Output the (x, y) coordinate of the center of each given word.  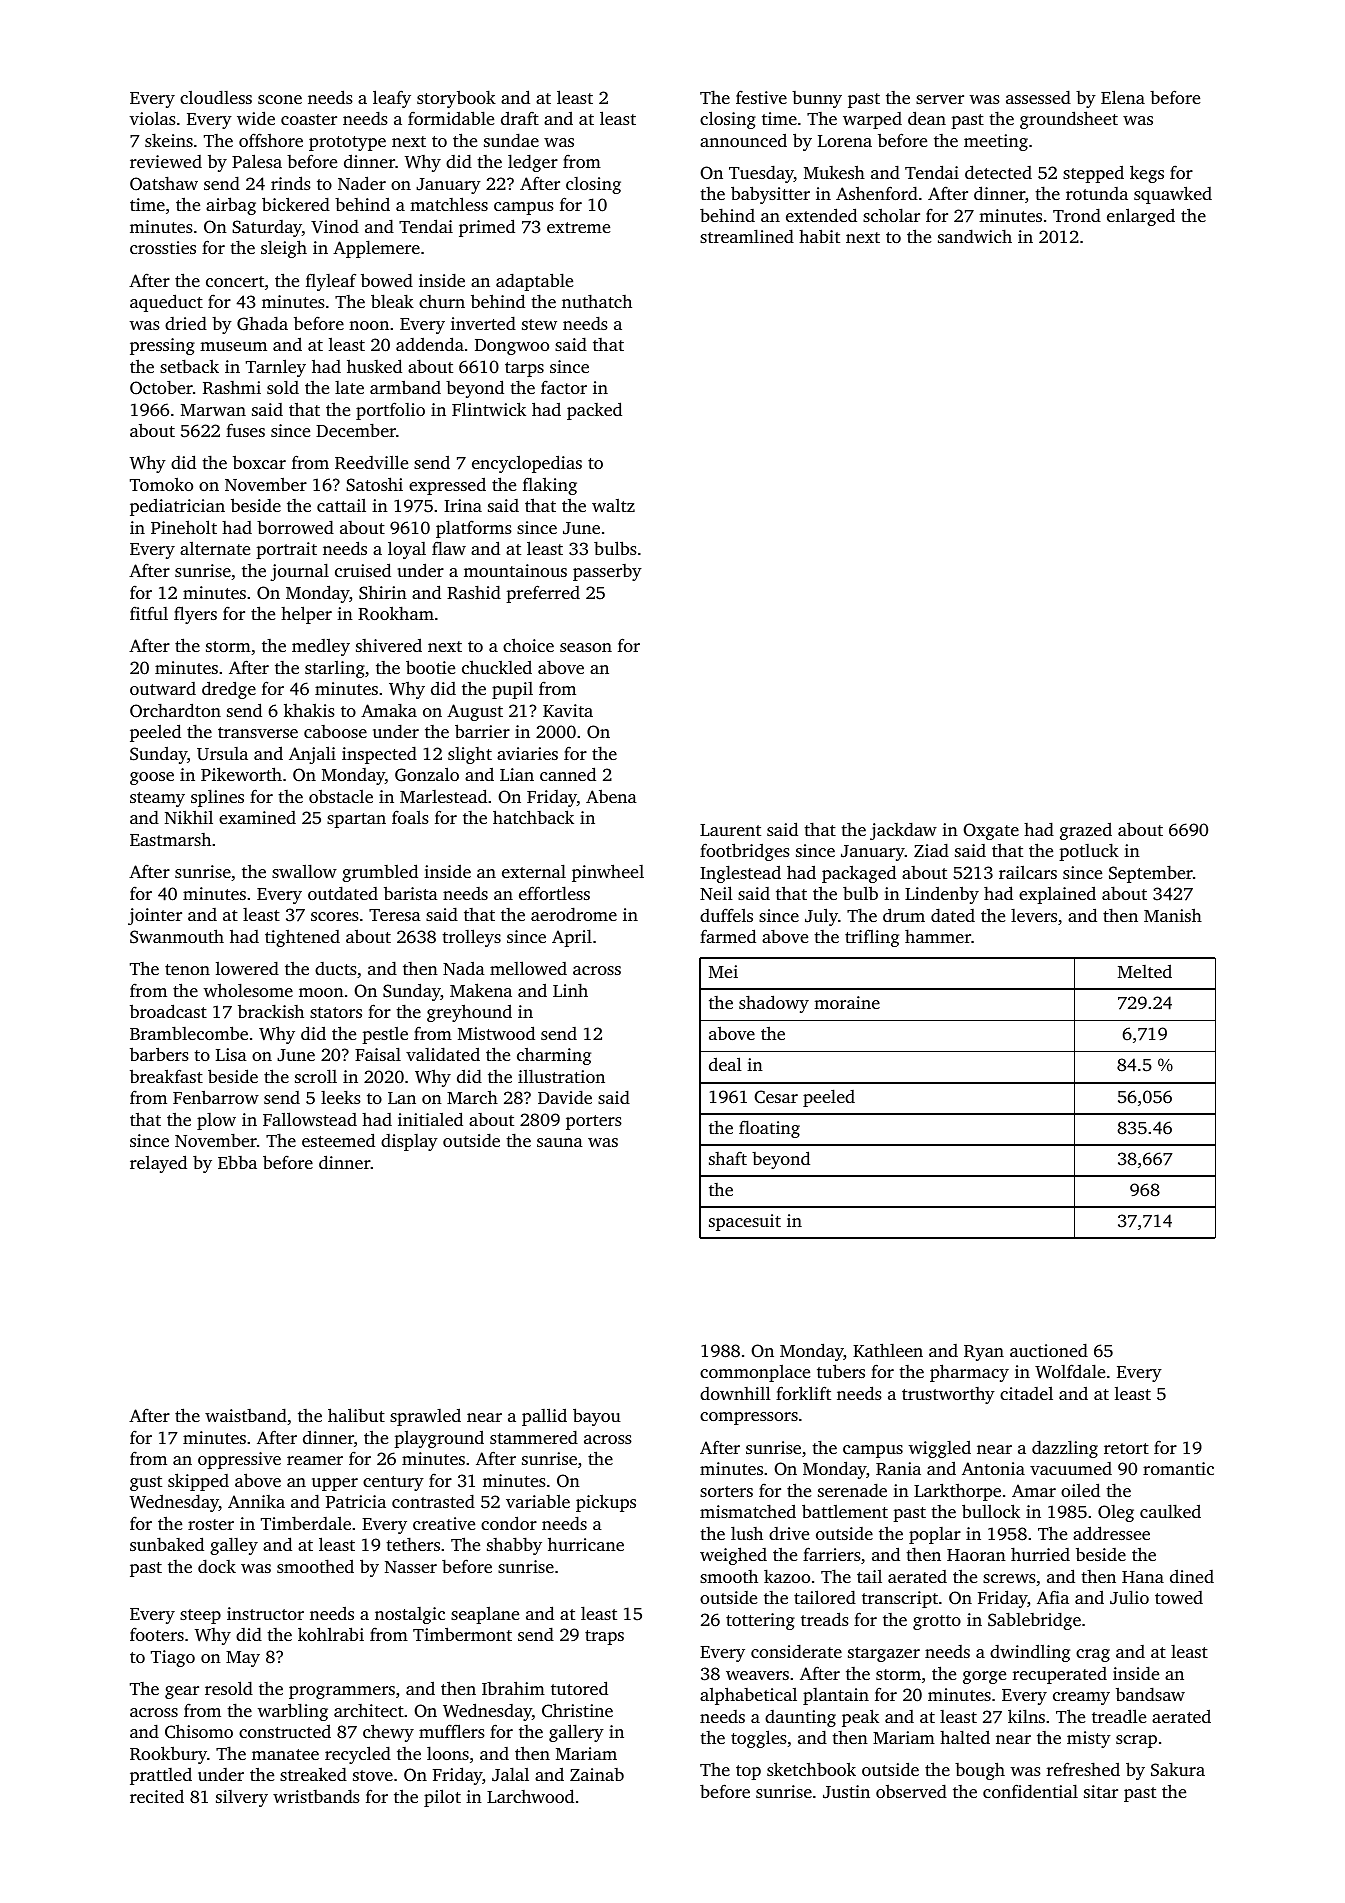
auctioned (1049, 1350)
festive (761, 97)
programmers (342, 1692)
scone (280, 99)
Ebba (237, 1162)
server (940, 99)
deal (725, 1064)
